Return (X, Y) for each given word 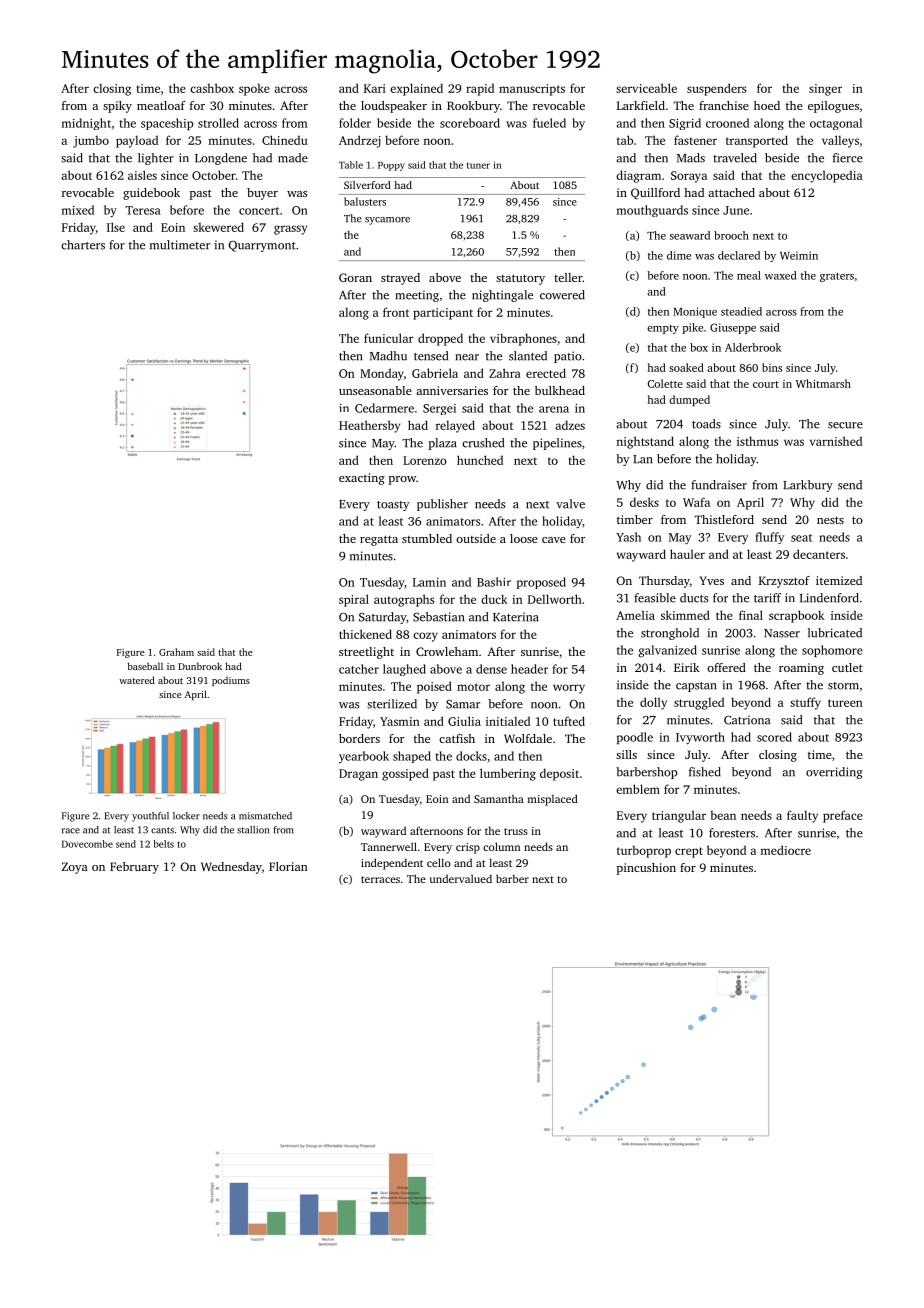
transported (757, 141)
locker (186, 816)
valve (570, 504)
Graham (176, 652)
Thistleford (724, 519)
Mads (691, 158)
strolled (218, 123)
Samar (463, 704)
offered (726, 667)
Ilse (116, 227)
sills (626, 754)
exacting (362, 479)
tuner (478, 165)
